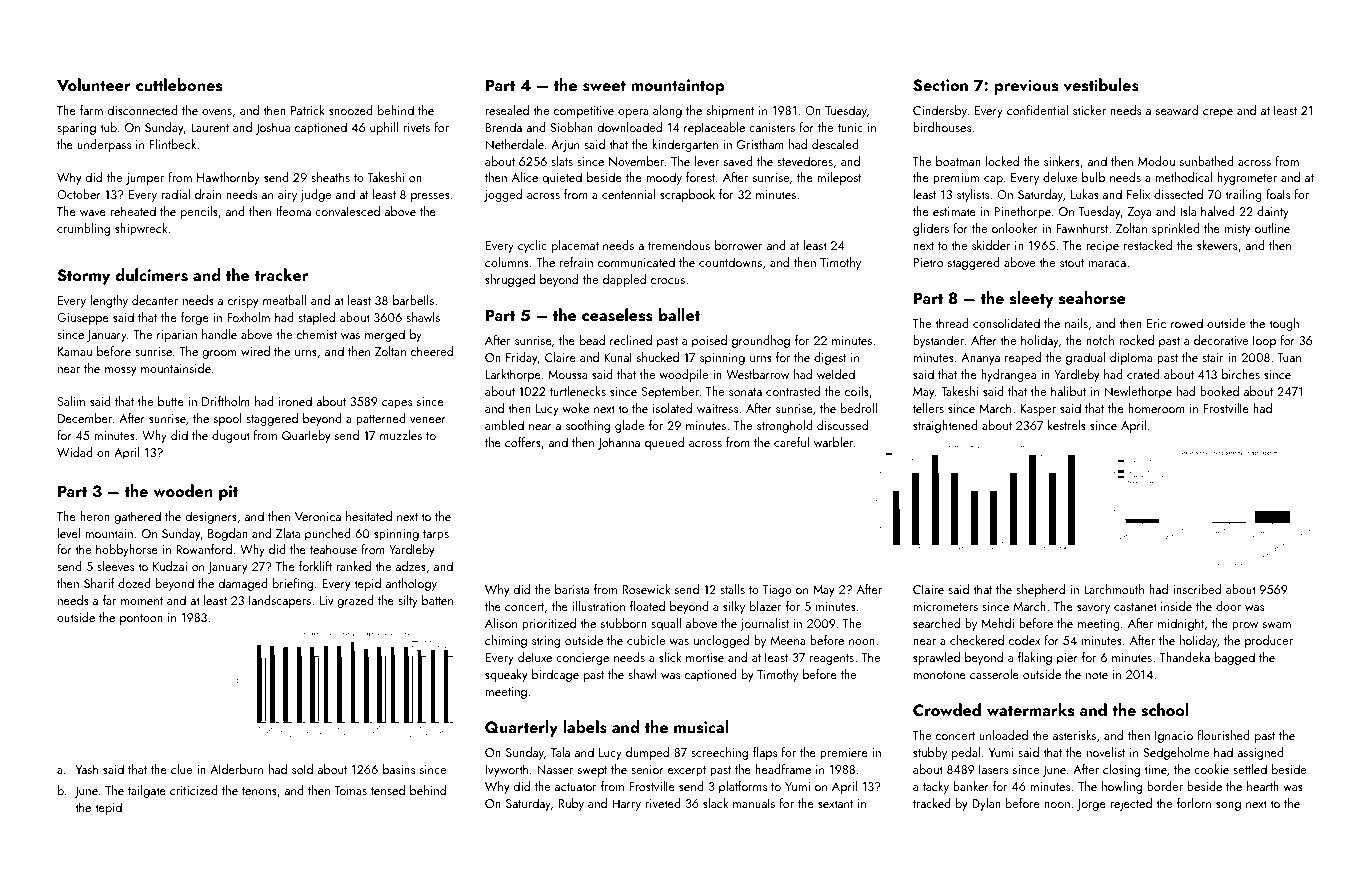  What do you see at coordinates (791, 442) in the screenshot?
I see `careful` at bounding box center [791, 442].
